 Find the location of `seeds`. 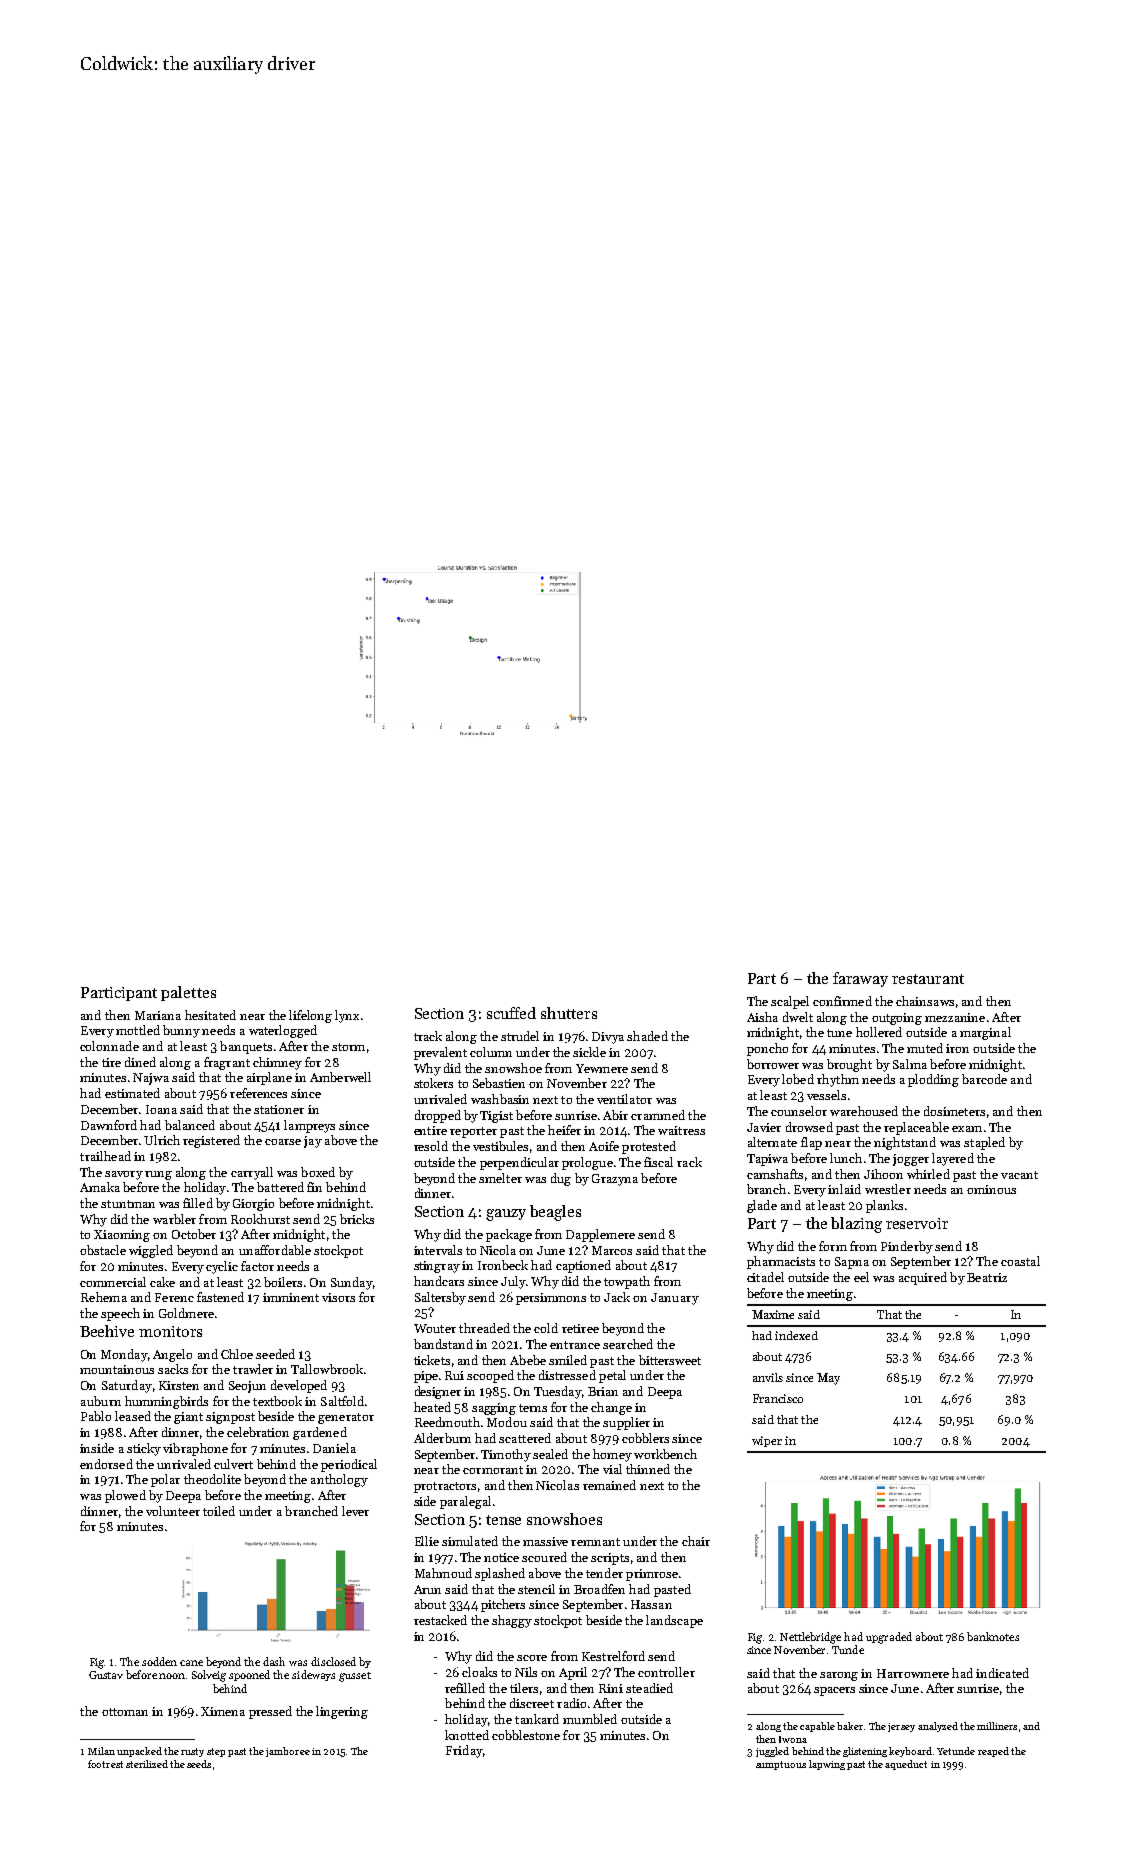

seeds is located at coordinates (199, 1764).
